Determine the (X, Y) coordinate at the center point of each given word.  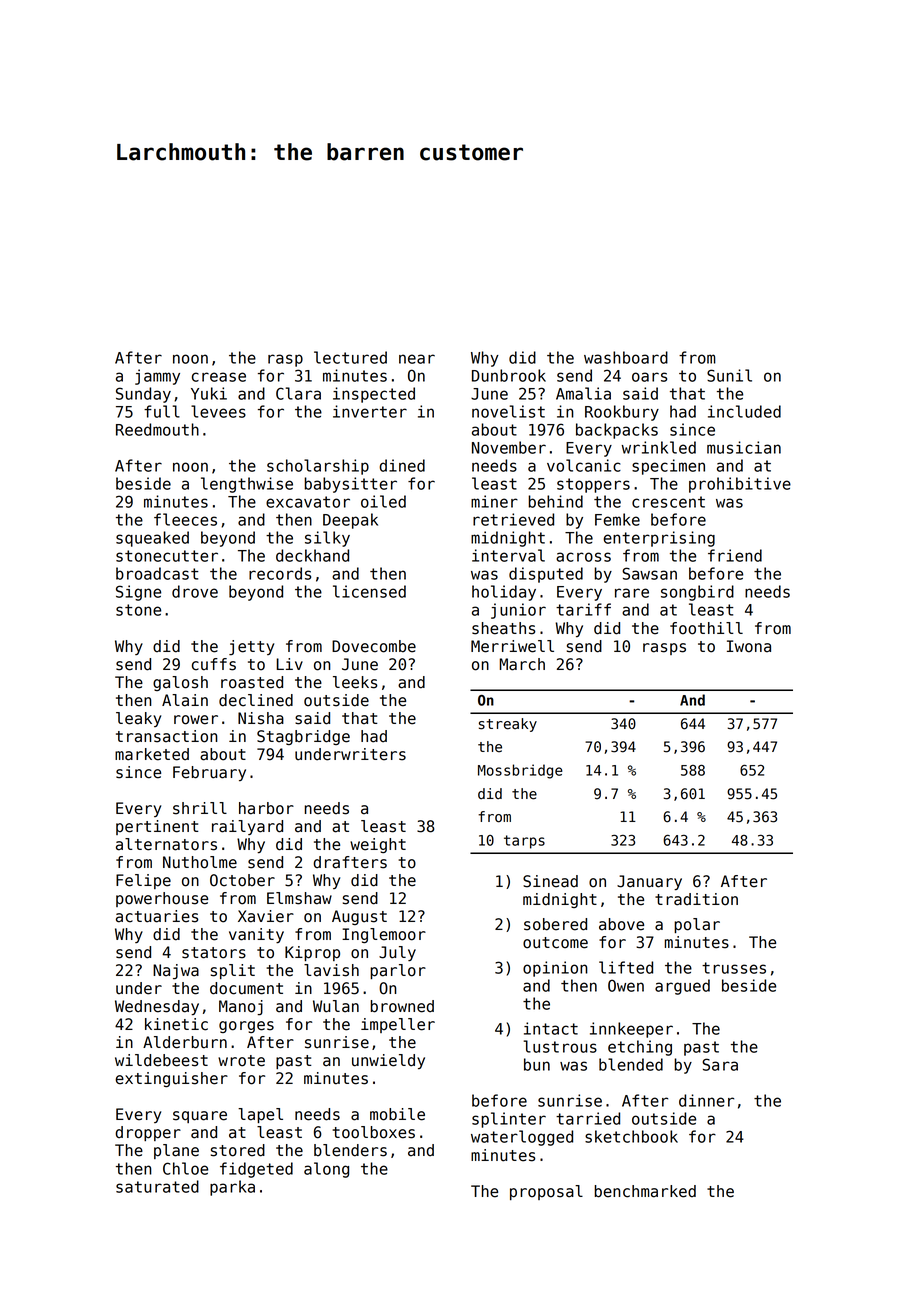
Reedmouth (157, 429)
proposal (546, 1192)
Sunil (729, 375)
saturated (157, 1186)
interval (508, 555)
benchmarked (645, 1191)
